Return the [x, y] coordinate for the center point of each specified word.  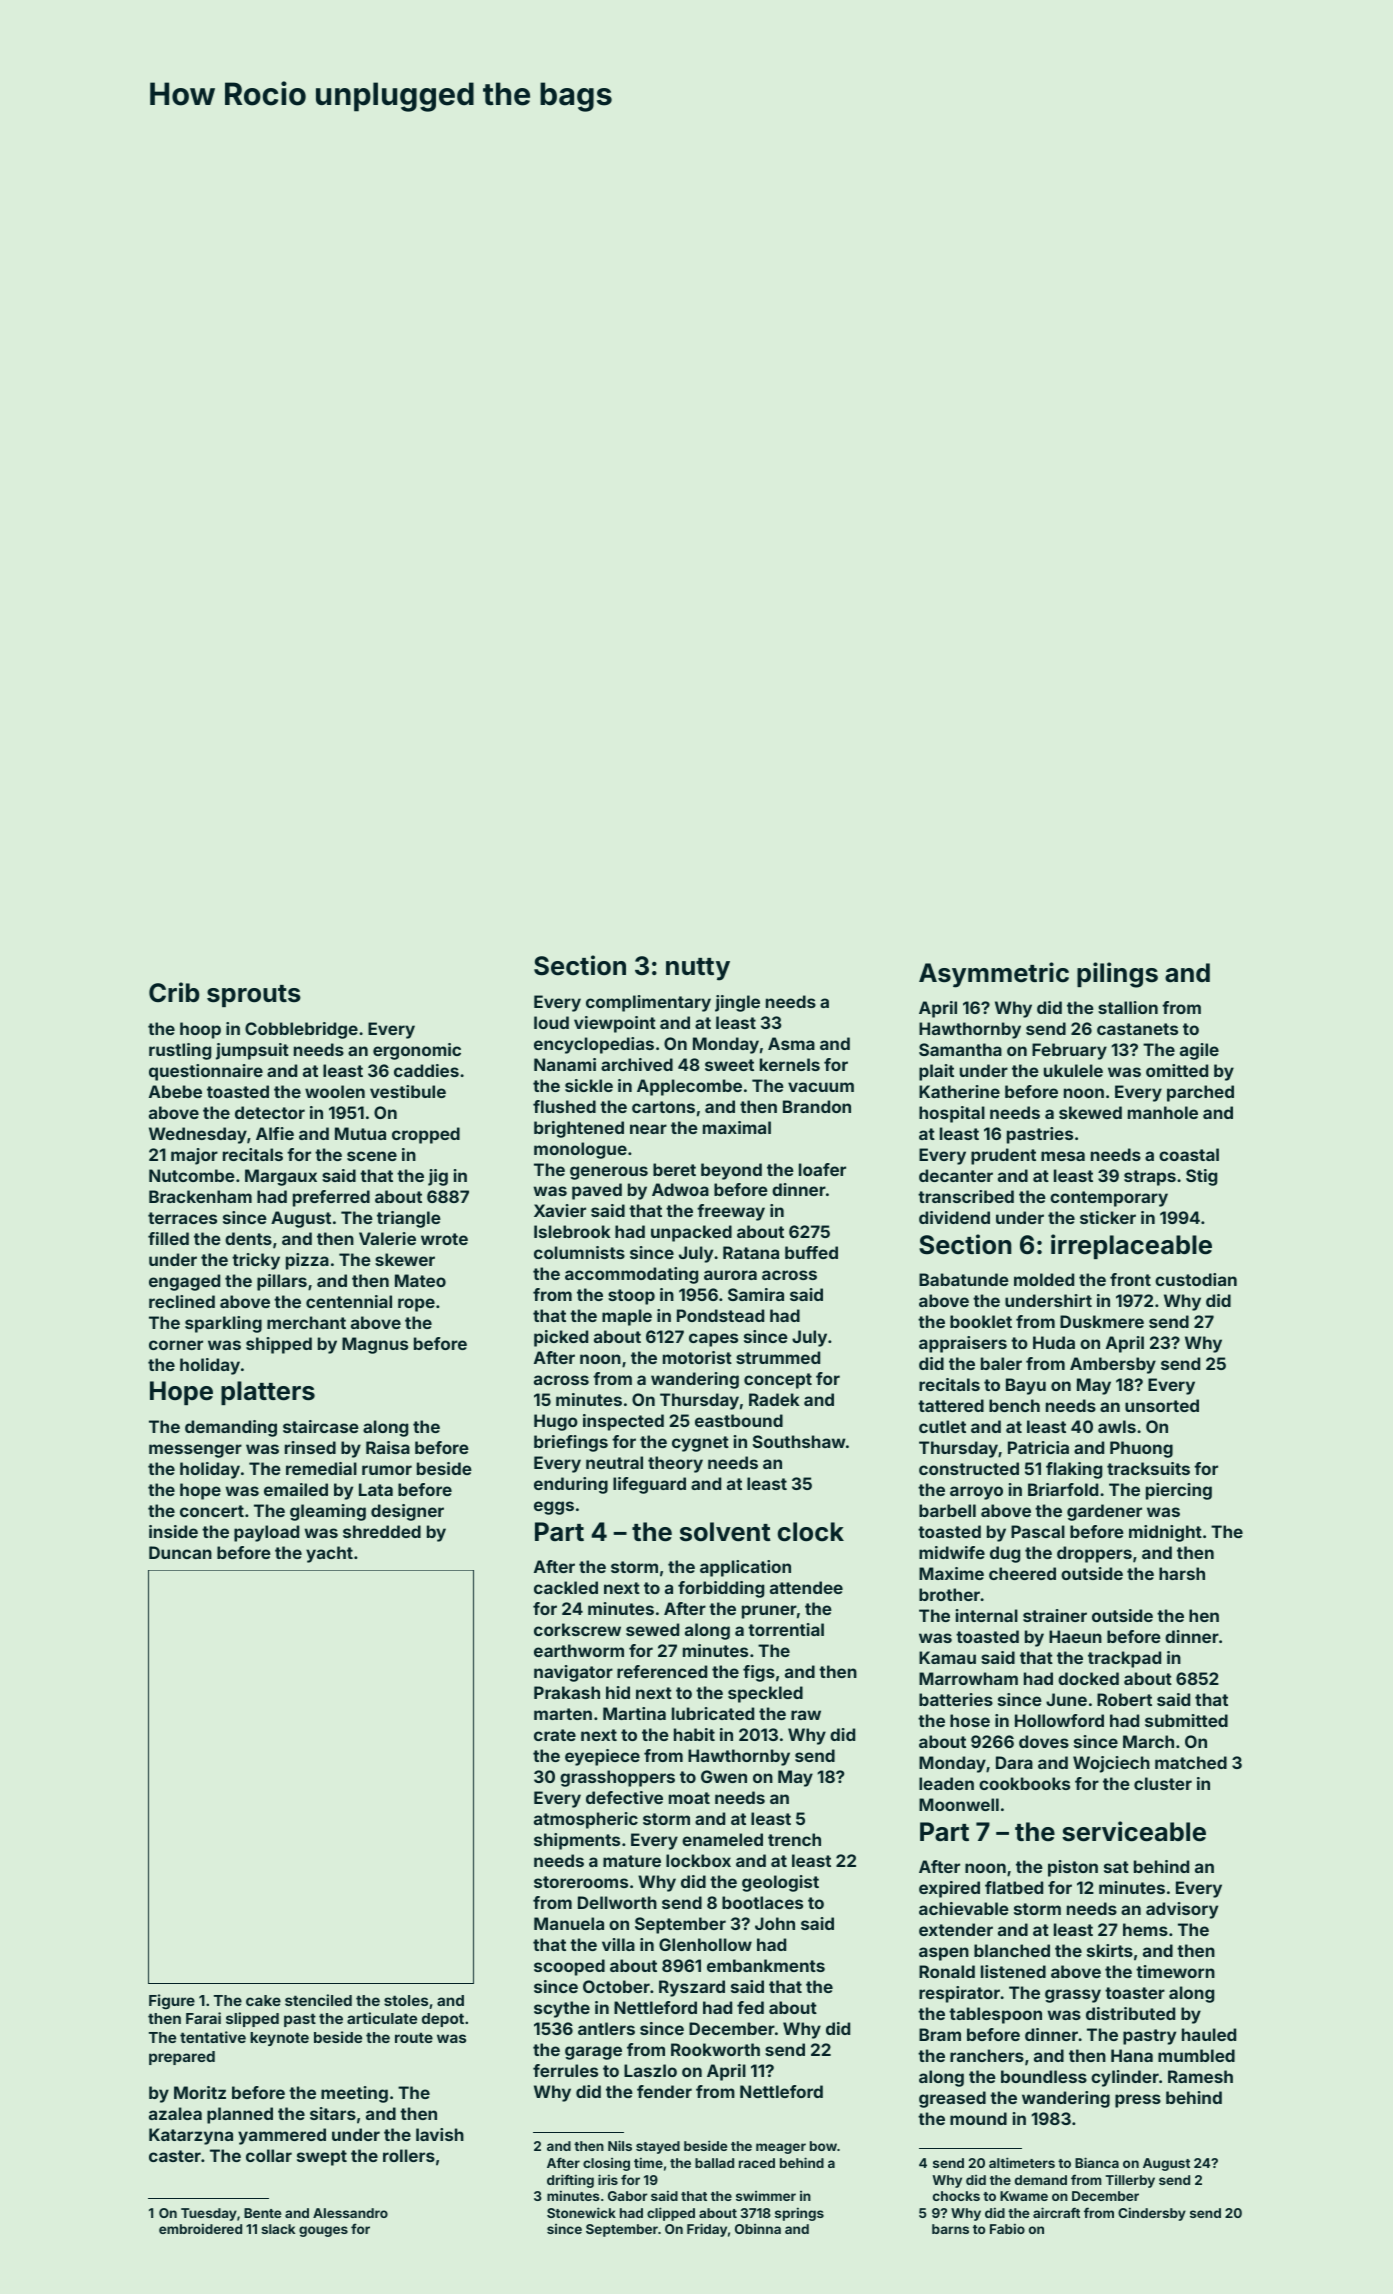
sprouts [254, 996]
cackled [566, 1587]
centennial [349, 1301]
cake [263, 2000]
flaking [1074, 1470]
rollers [409, 2155]
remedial [321, 1468]
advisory [1182, 1910]
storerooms [581, 1882]
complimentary [648, 1003]
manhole [1163, 1112]
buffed [811, 1252]
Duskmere [1102, 1321]
